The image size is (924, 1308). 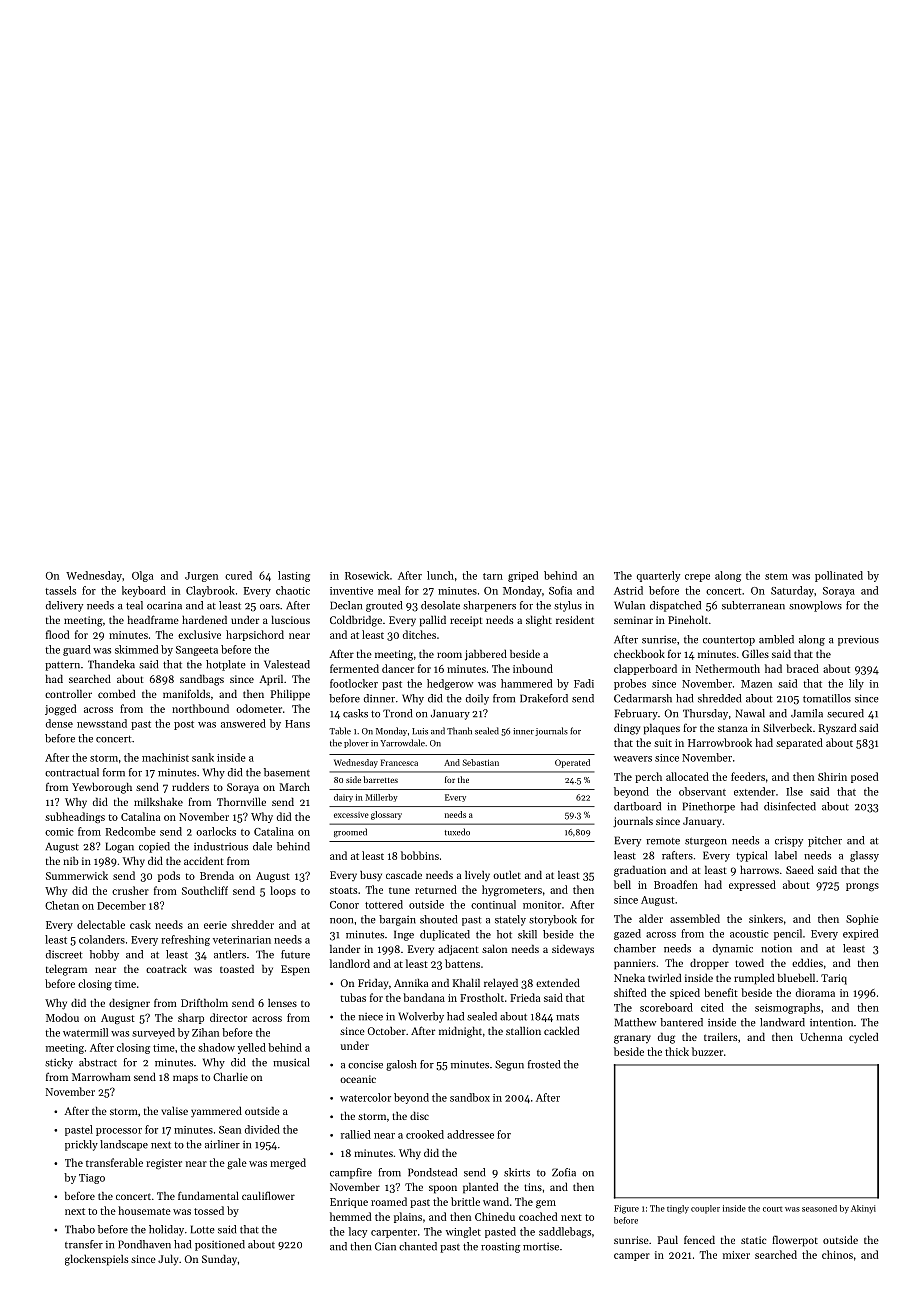 I want to click on Pinethorpe, so click(x=709, y=807).
